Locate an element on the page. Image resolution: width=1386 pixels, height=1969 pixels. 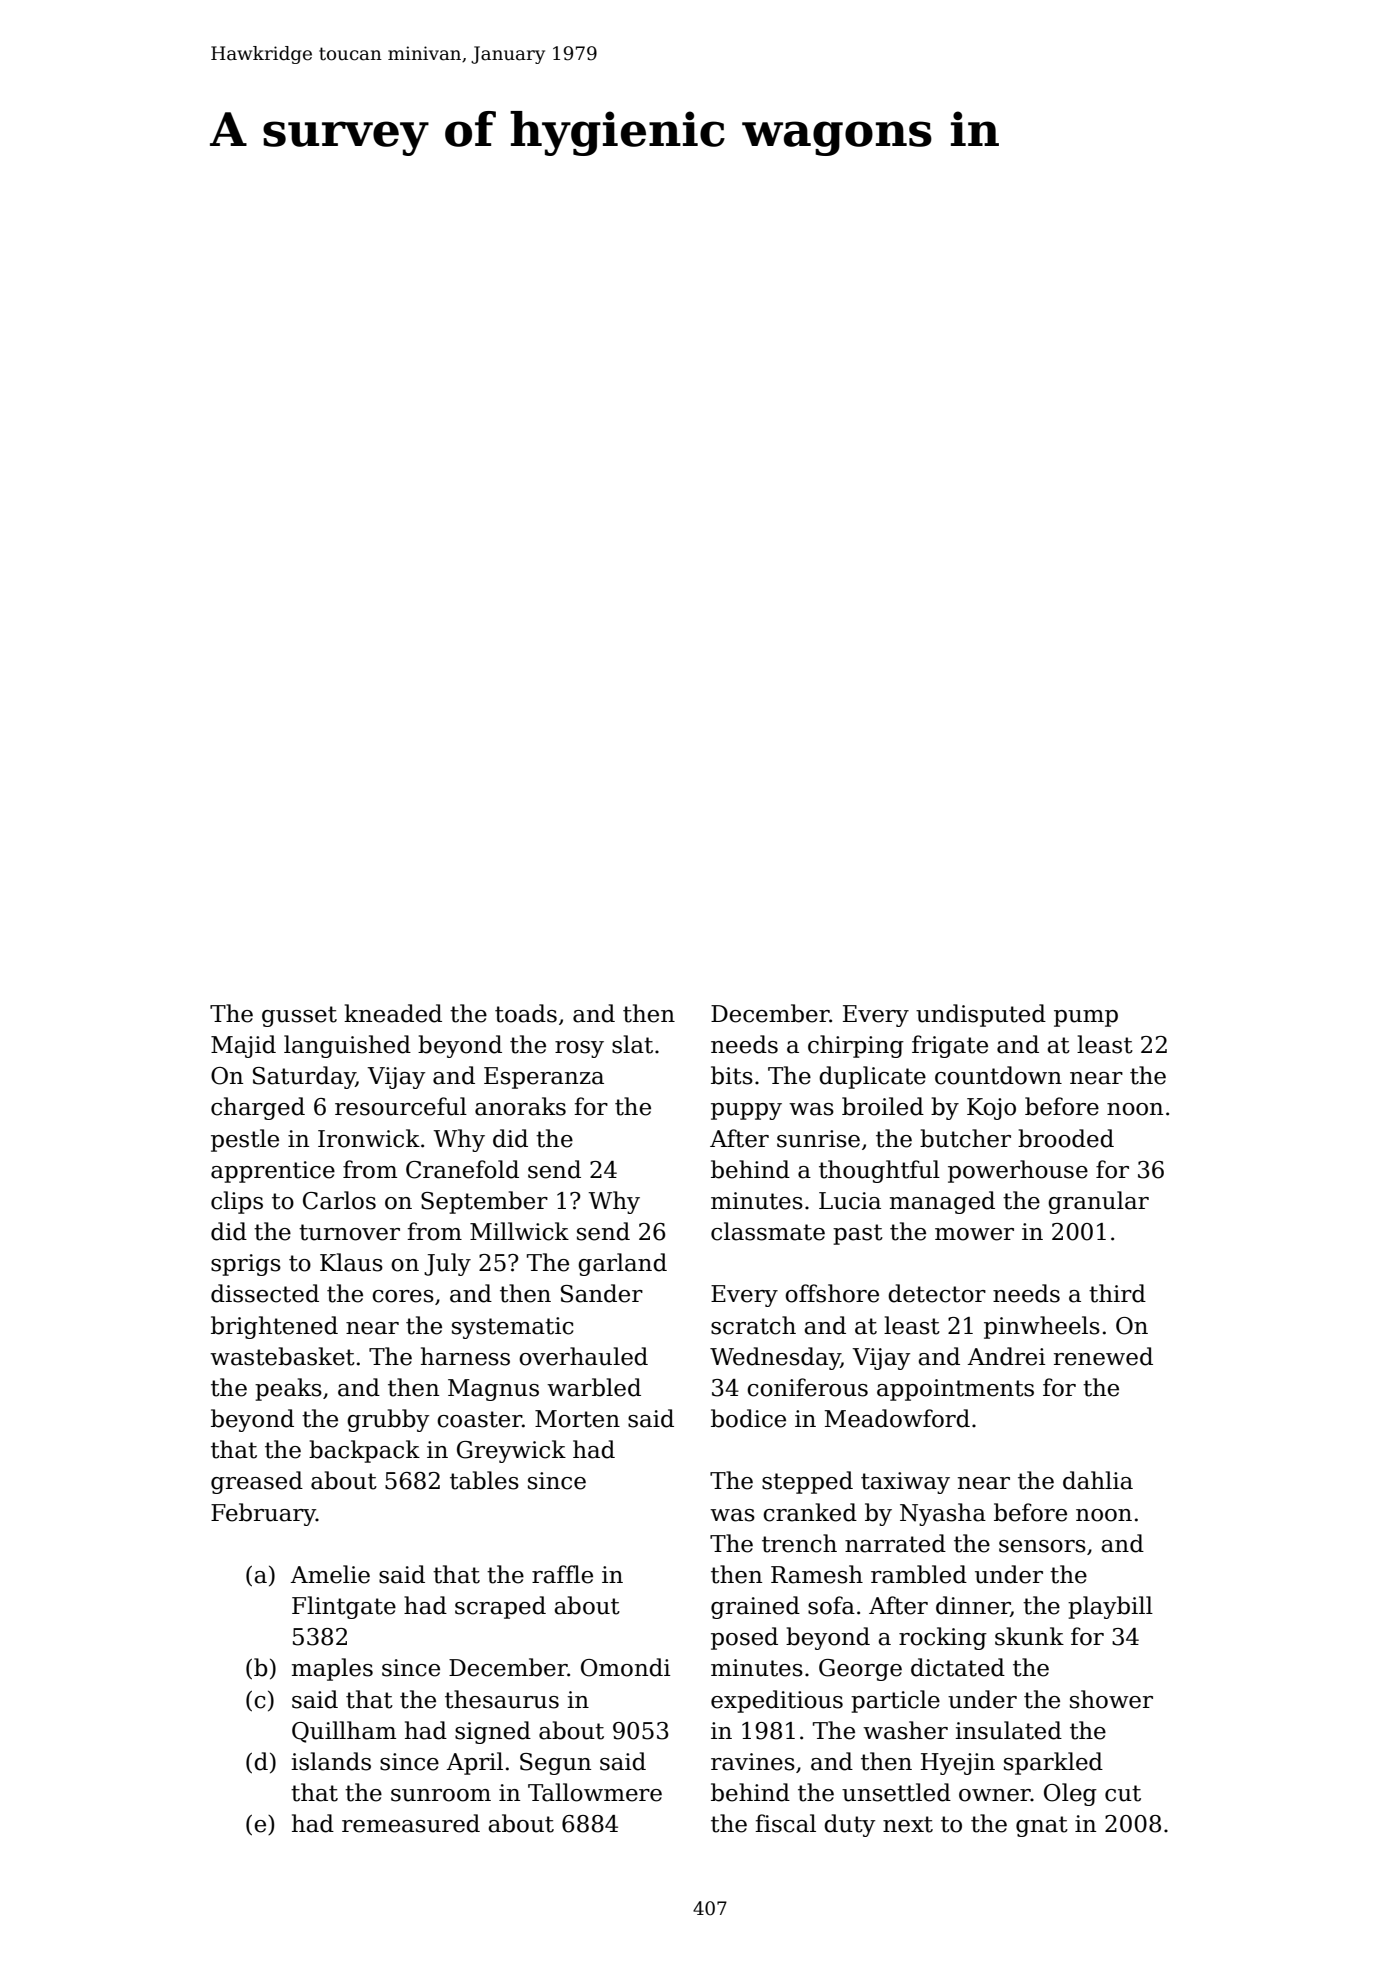
third is located at coordinates (1117, 1293).
